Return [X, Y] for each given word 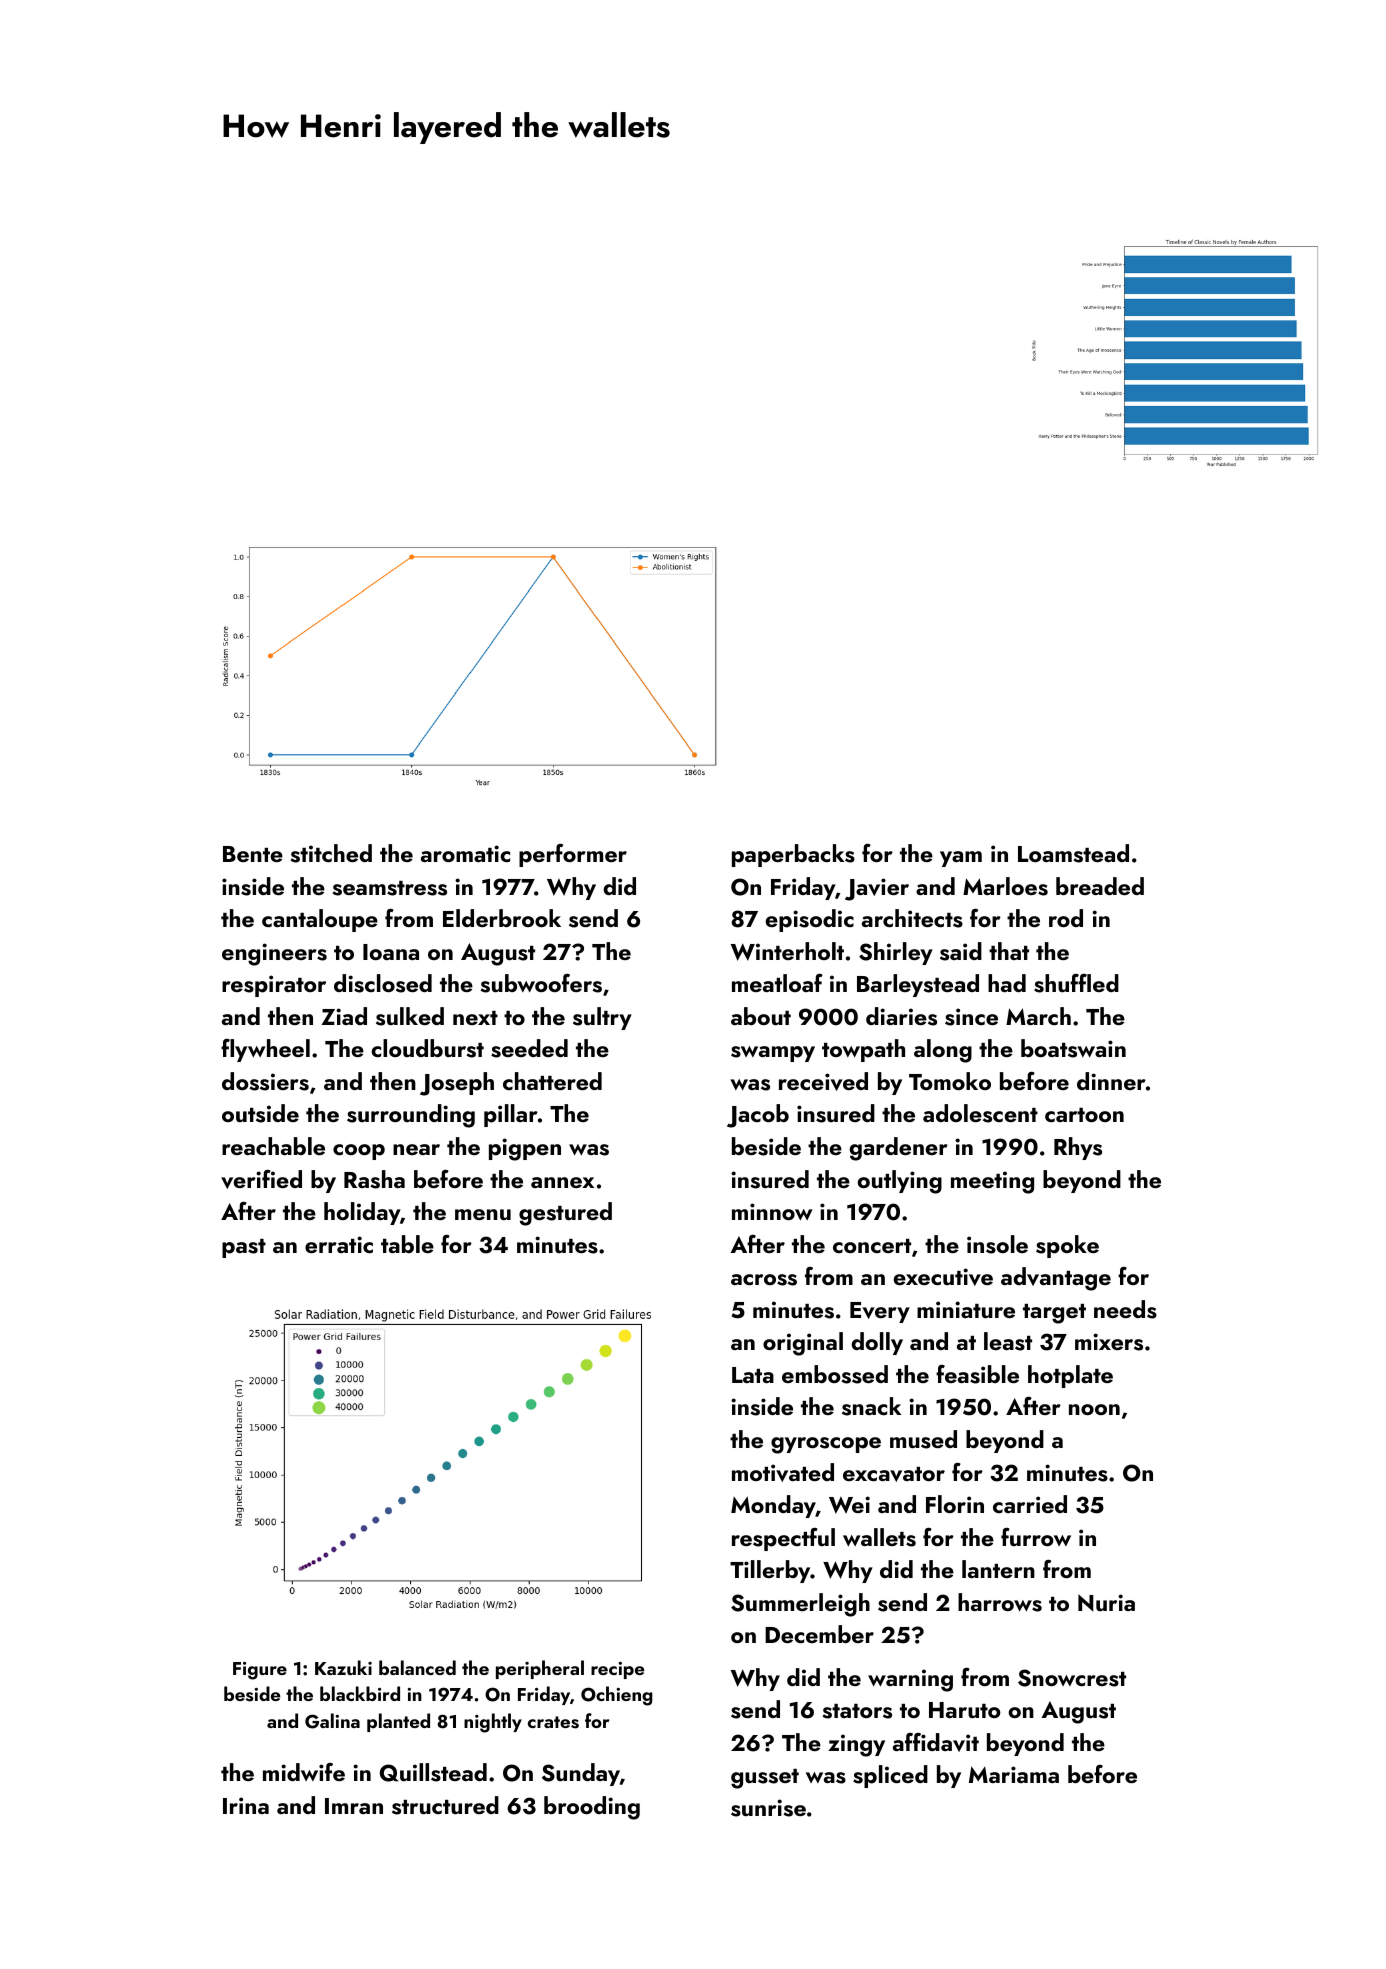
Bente [253, 854]
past [244, 1248]
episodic [809, 920]
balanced [417, 1667]
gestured [565, 1214]
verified [261, 1179]
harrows [1000, 1602]
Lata [753, 1375]
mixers [1109, 1342]
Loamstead [1073, 853]
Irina [246, 1805]
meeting [992, 1182]
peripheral [540, 1669]
